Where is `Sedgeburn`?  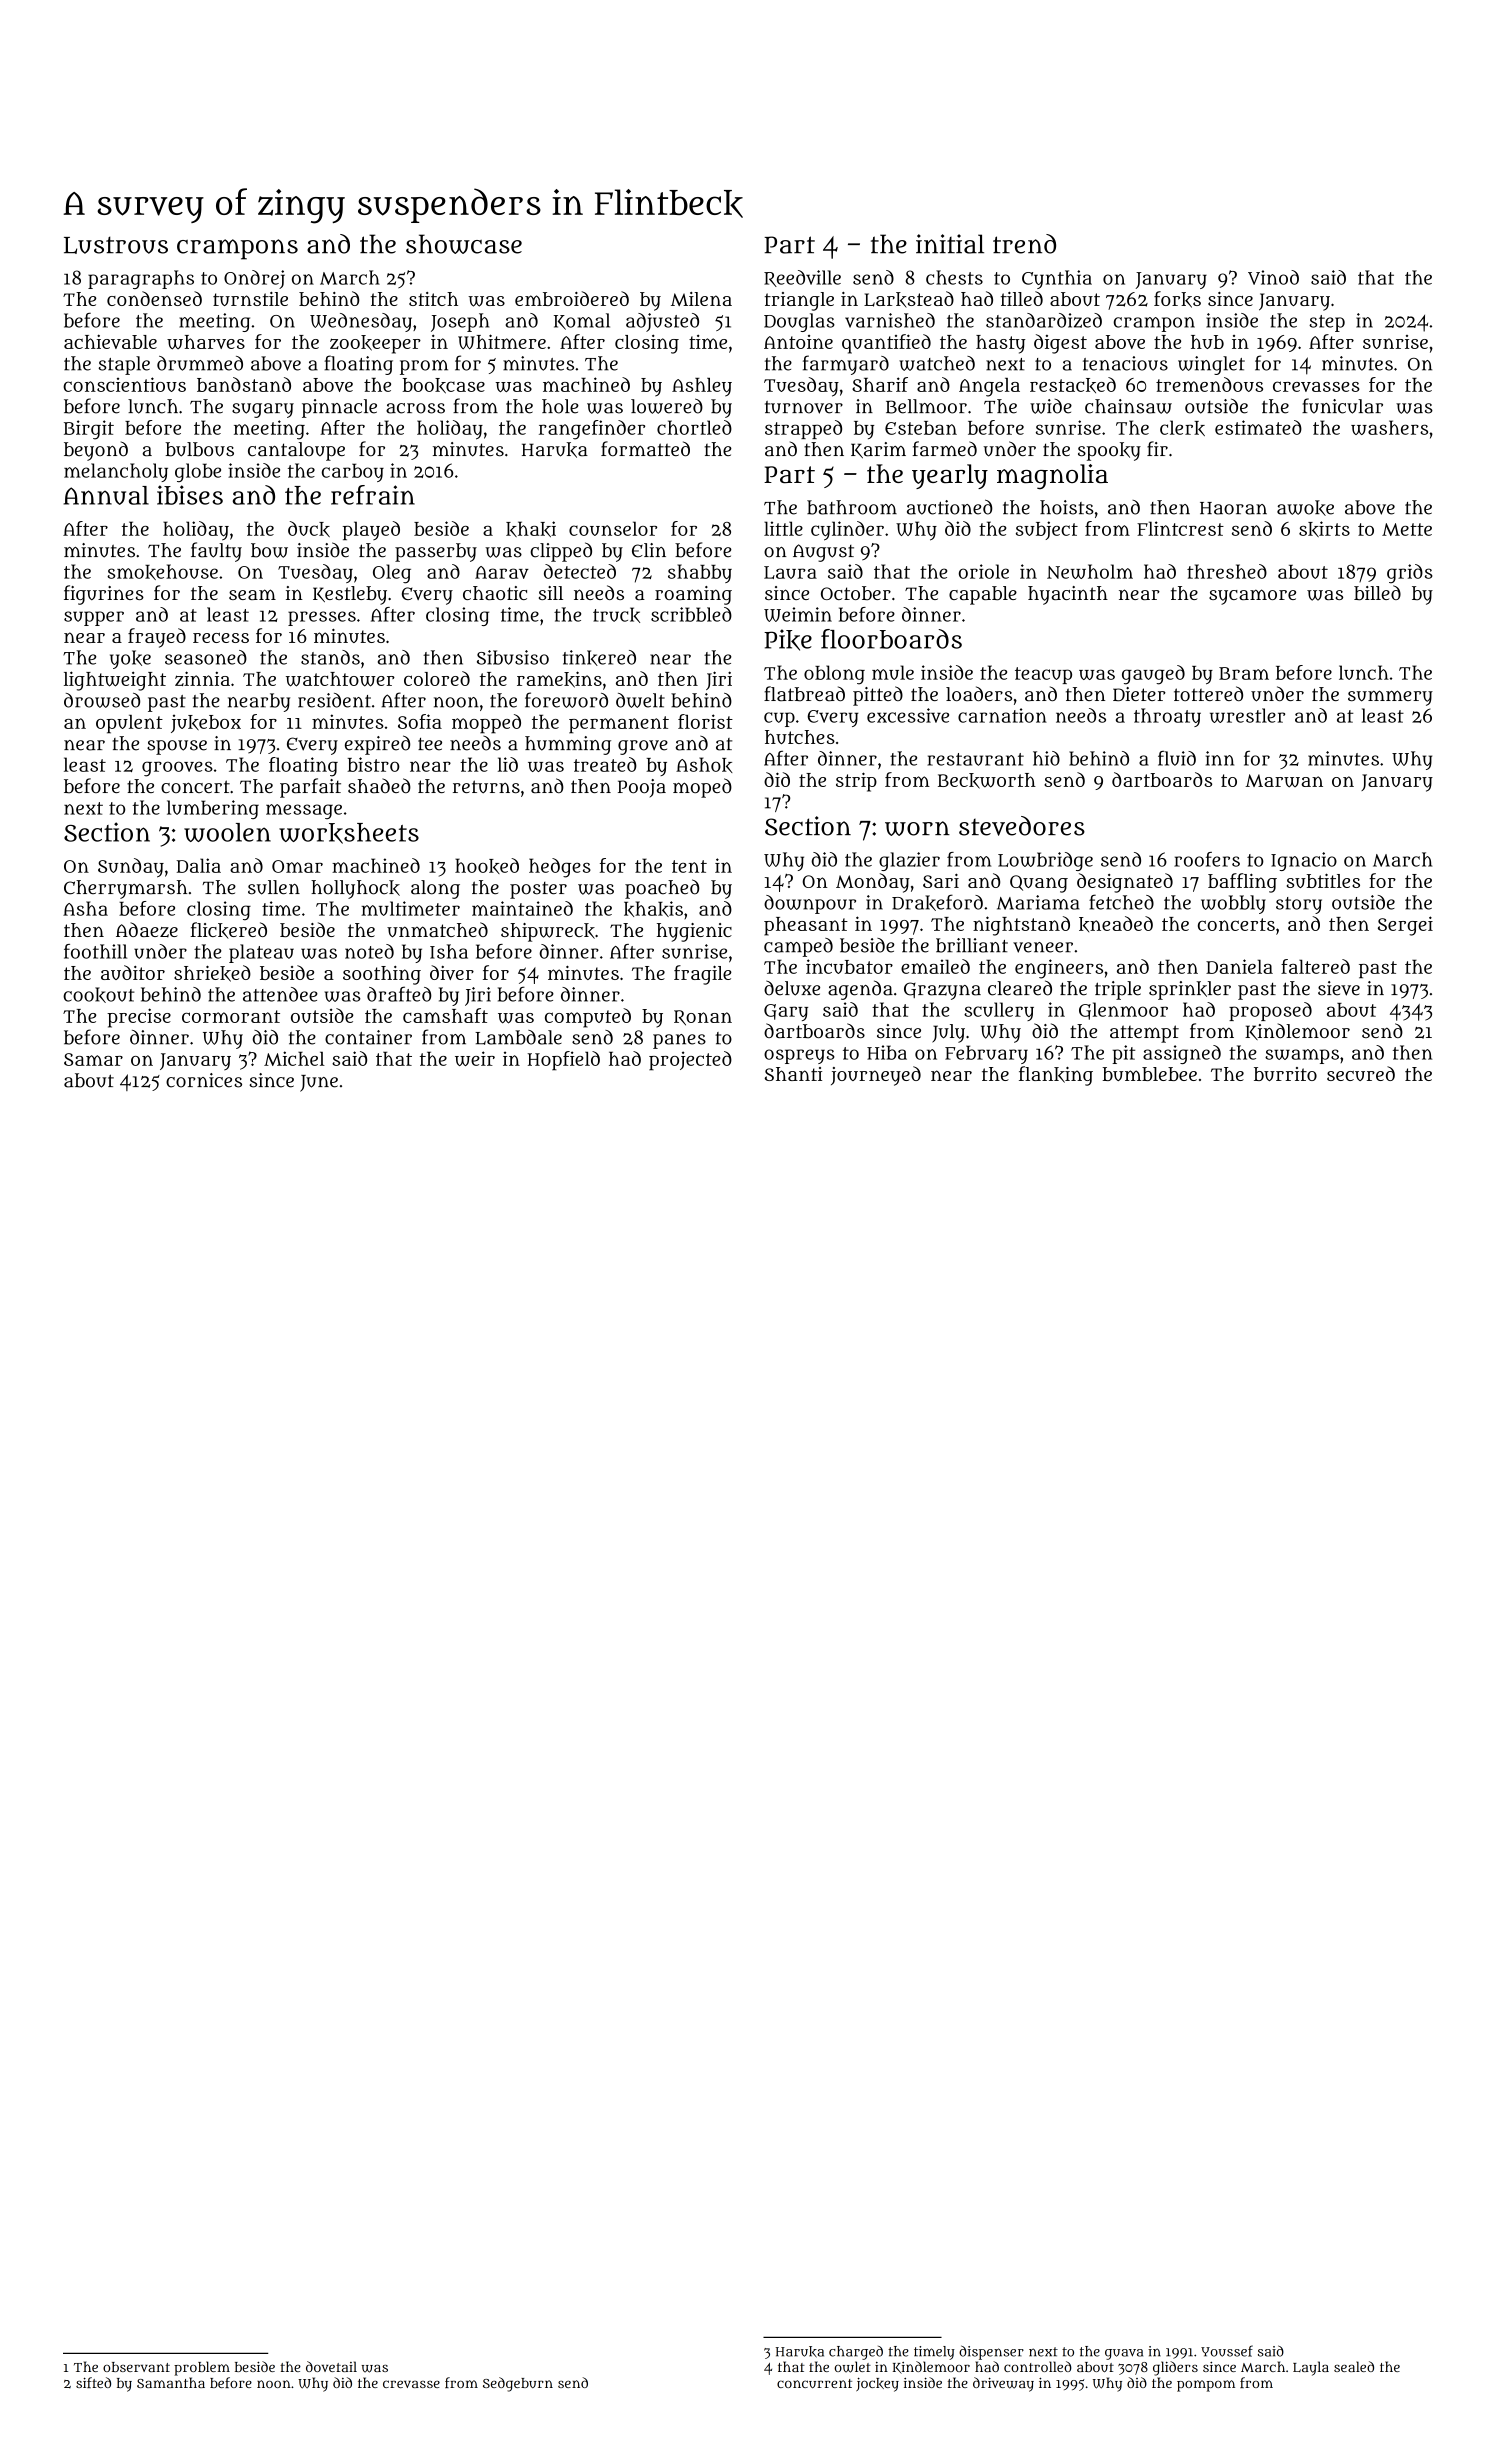 Sedgeburn is located at coordinates (518, 2384).
